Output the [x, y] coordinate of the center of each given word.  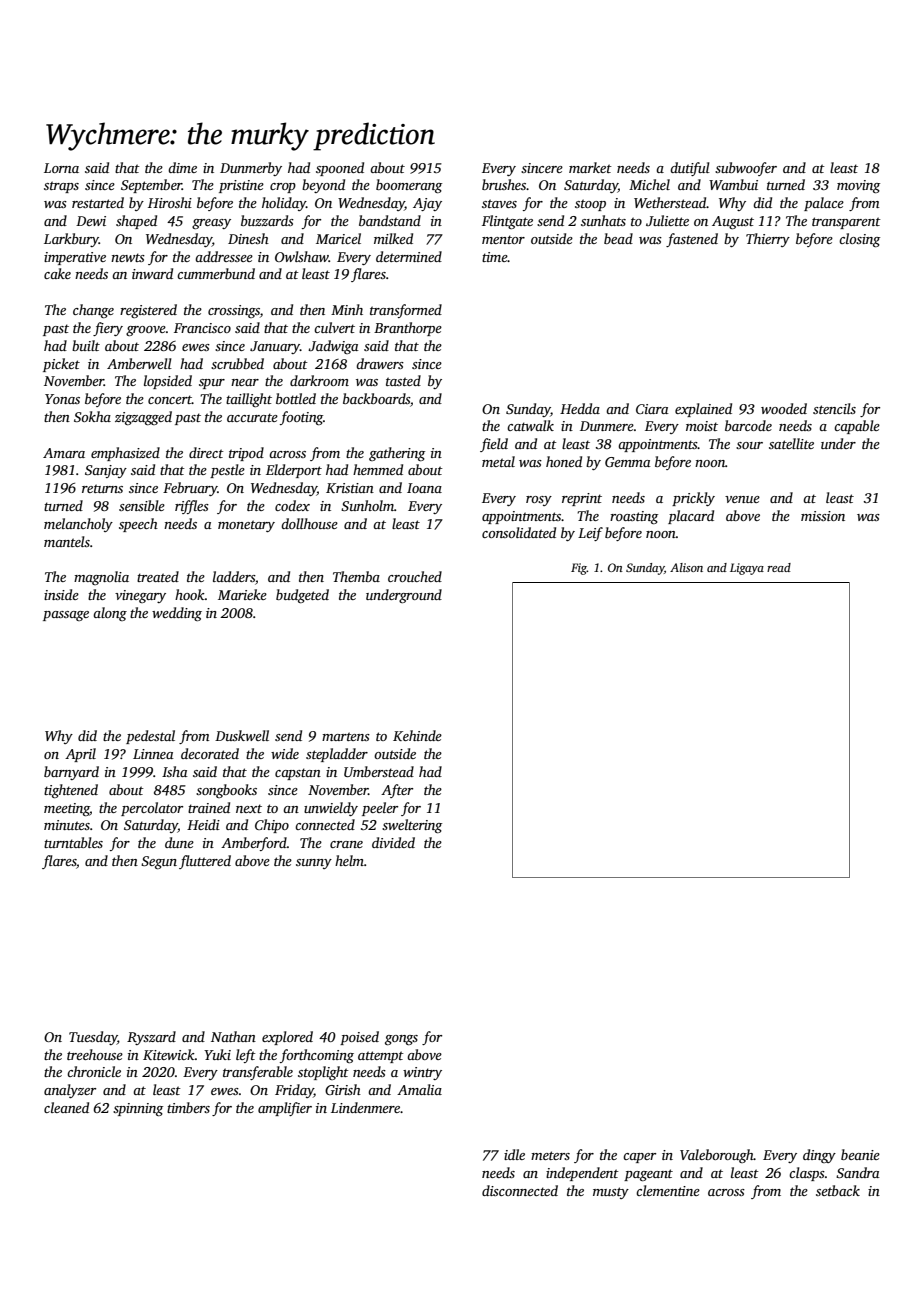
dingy [819, 1156]
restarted [98, 202]
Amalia [419, 1089]
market [590, 167]
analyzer [70, 1091]
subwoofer [746, 169]
